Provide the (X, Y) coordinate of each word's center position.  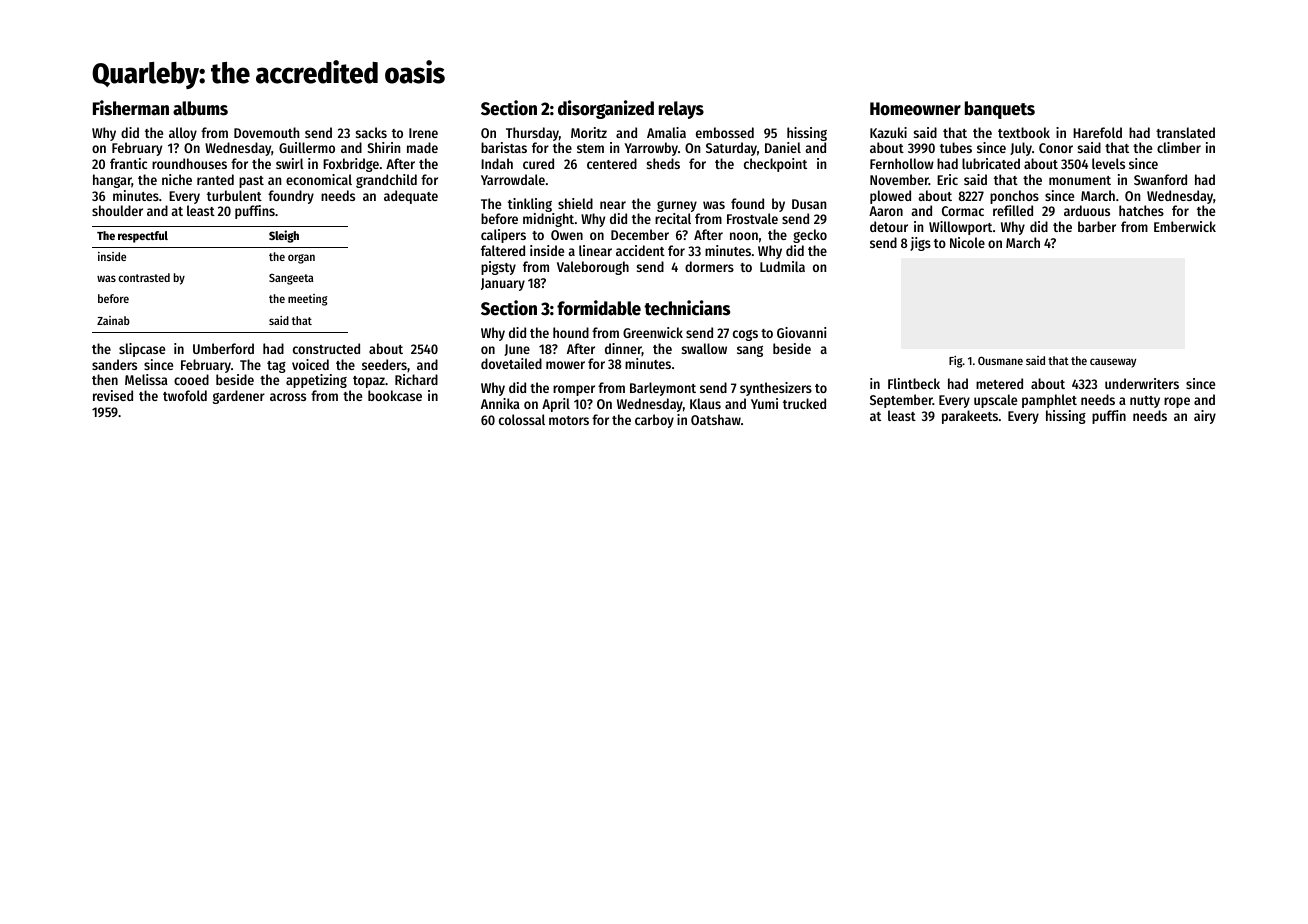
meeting (308, 300)
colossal (522, 419)
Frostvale (752, 218)
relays (681, 110)
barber (1097, 226)
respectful (143, 237)
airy (1205, 417)
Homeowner (915, 109)
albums (200, 108)
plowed (890, 197)
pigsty (498, 268)
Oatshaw (716, 419)
